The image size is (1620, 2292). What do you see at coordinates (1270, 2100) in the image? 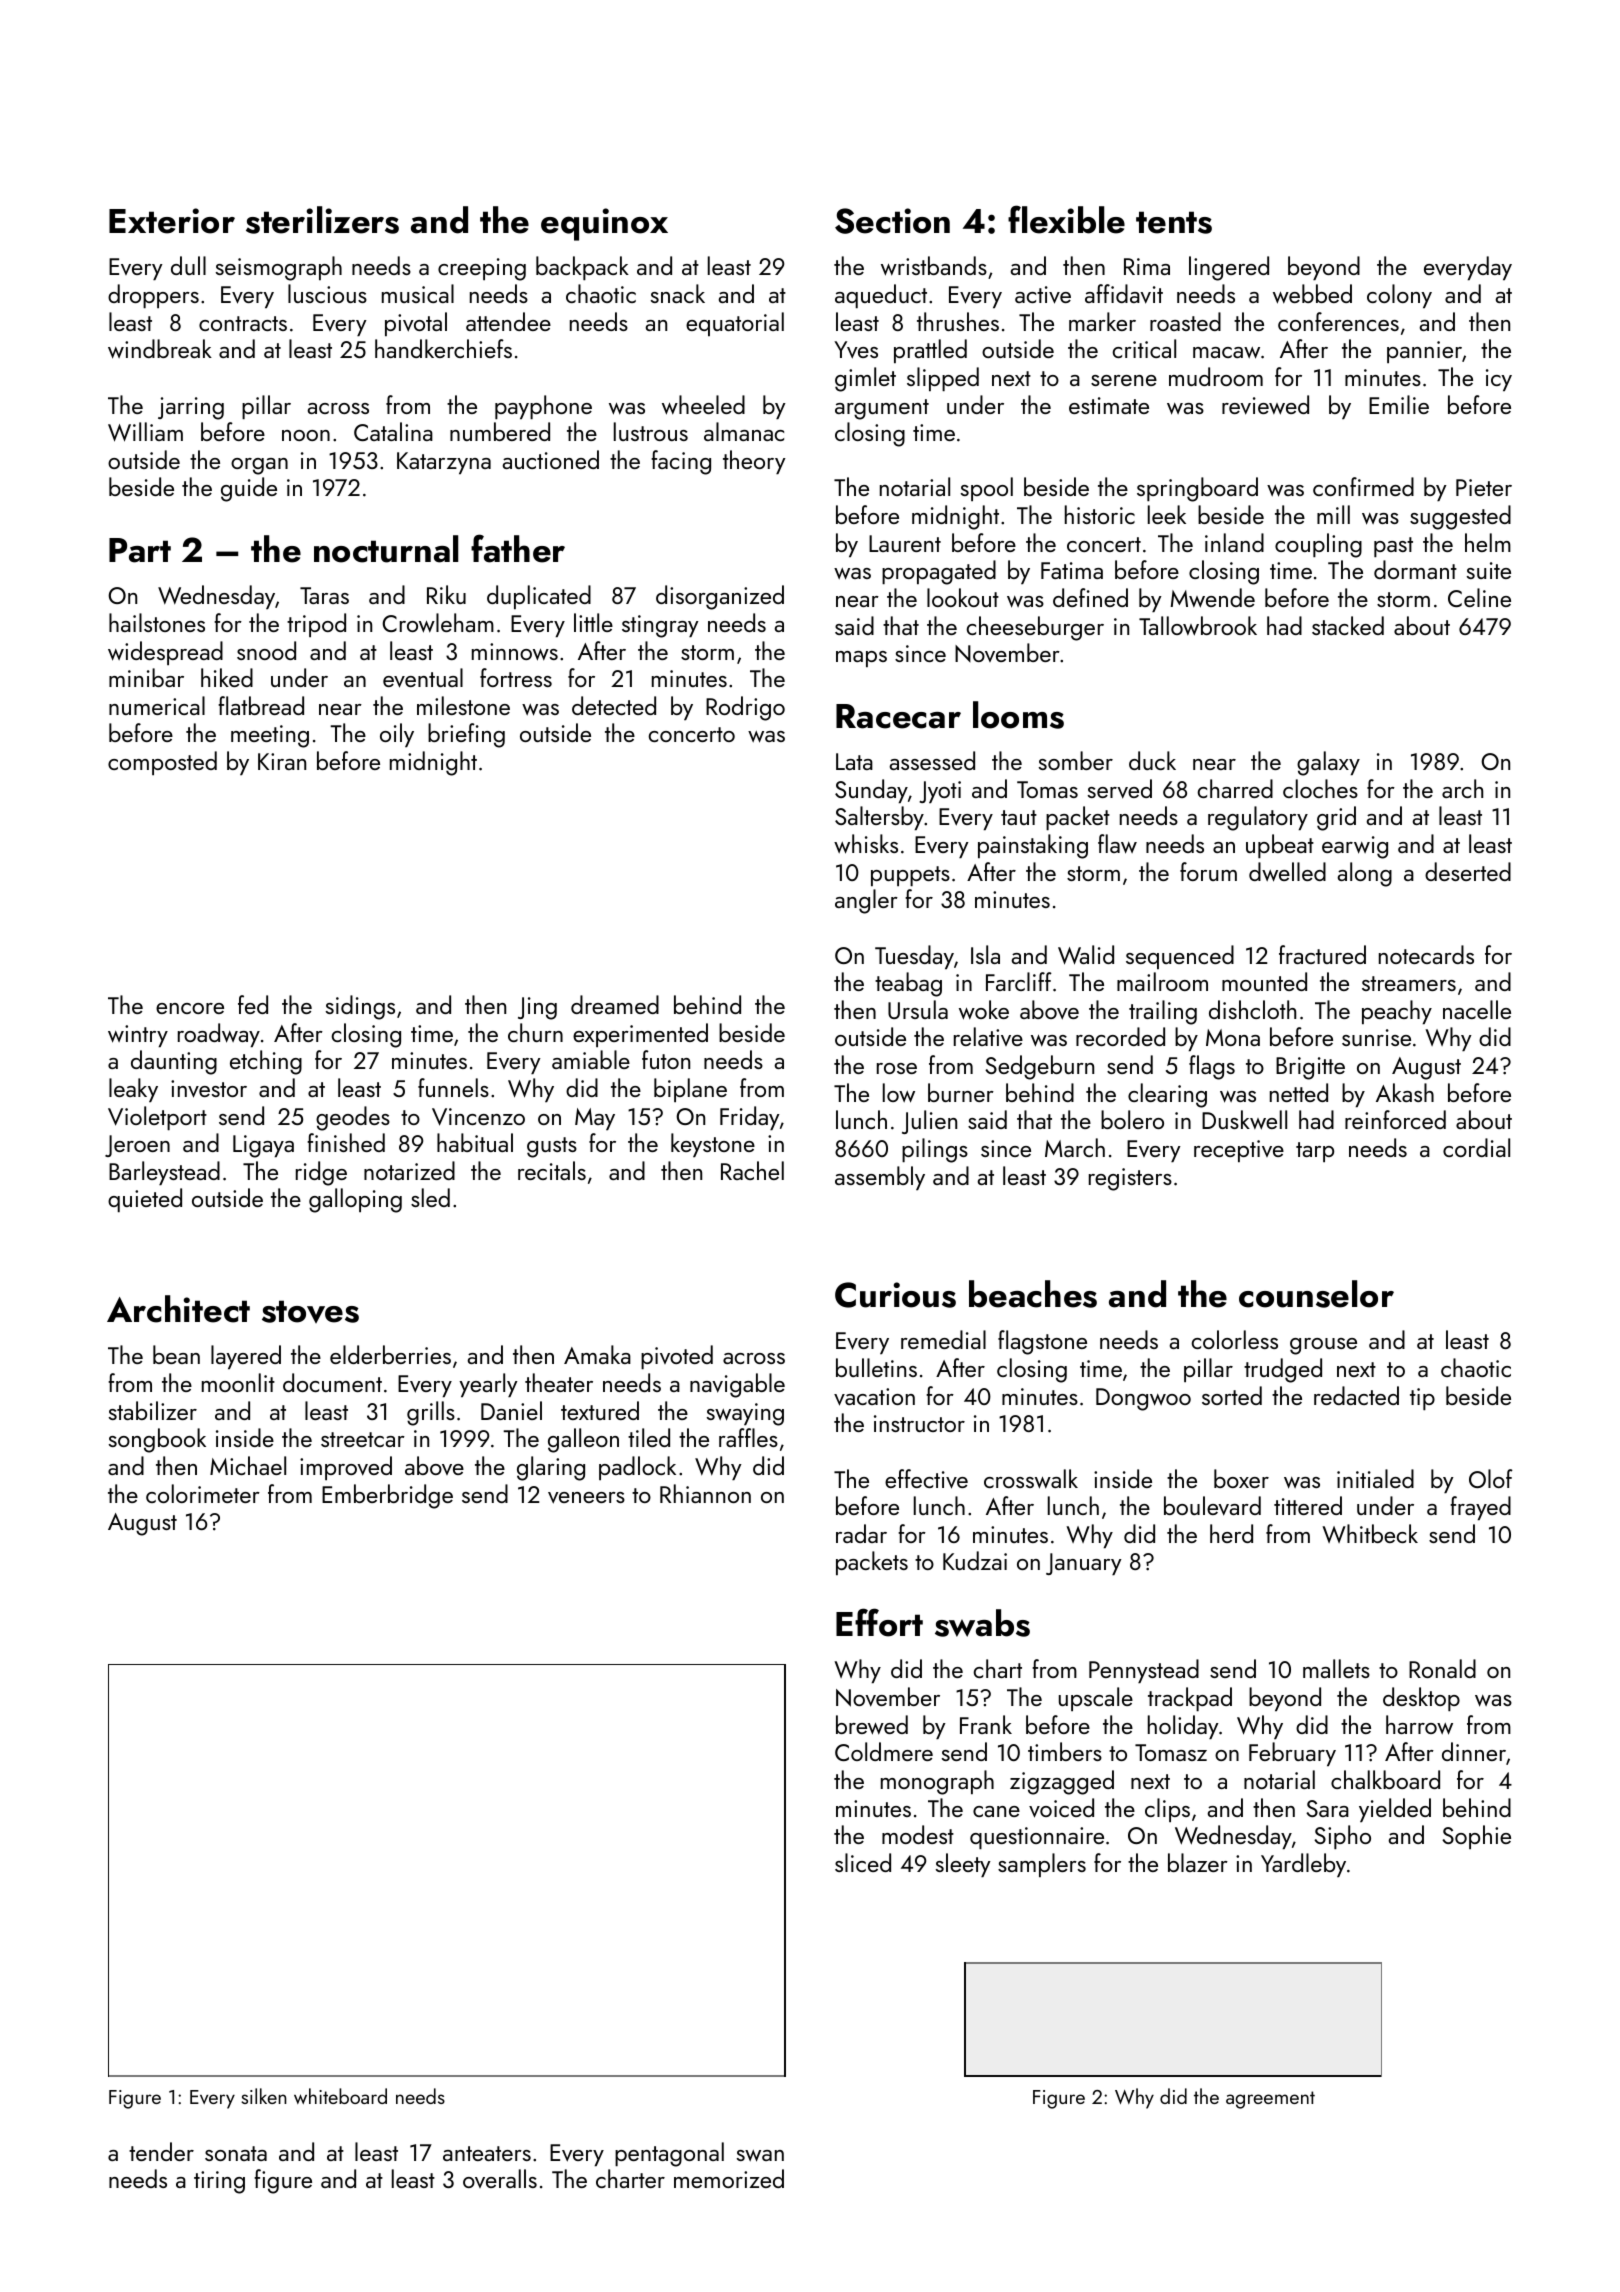
I see `agreement` at bounding box center [1270, 2100].
